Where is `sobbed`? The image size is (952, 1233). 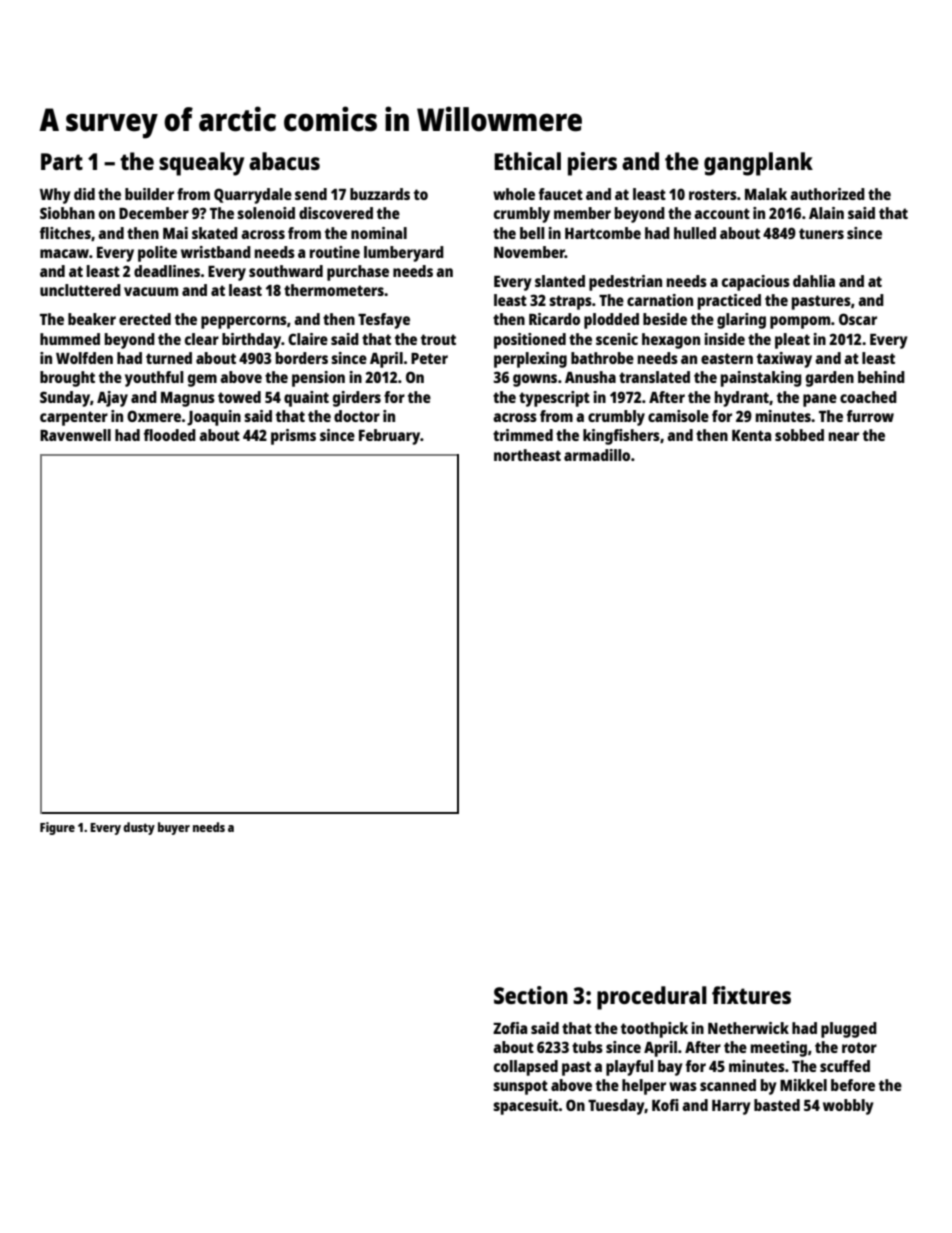 sobbed is located at coordinates (799, 435).
